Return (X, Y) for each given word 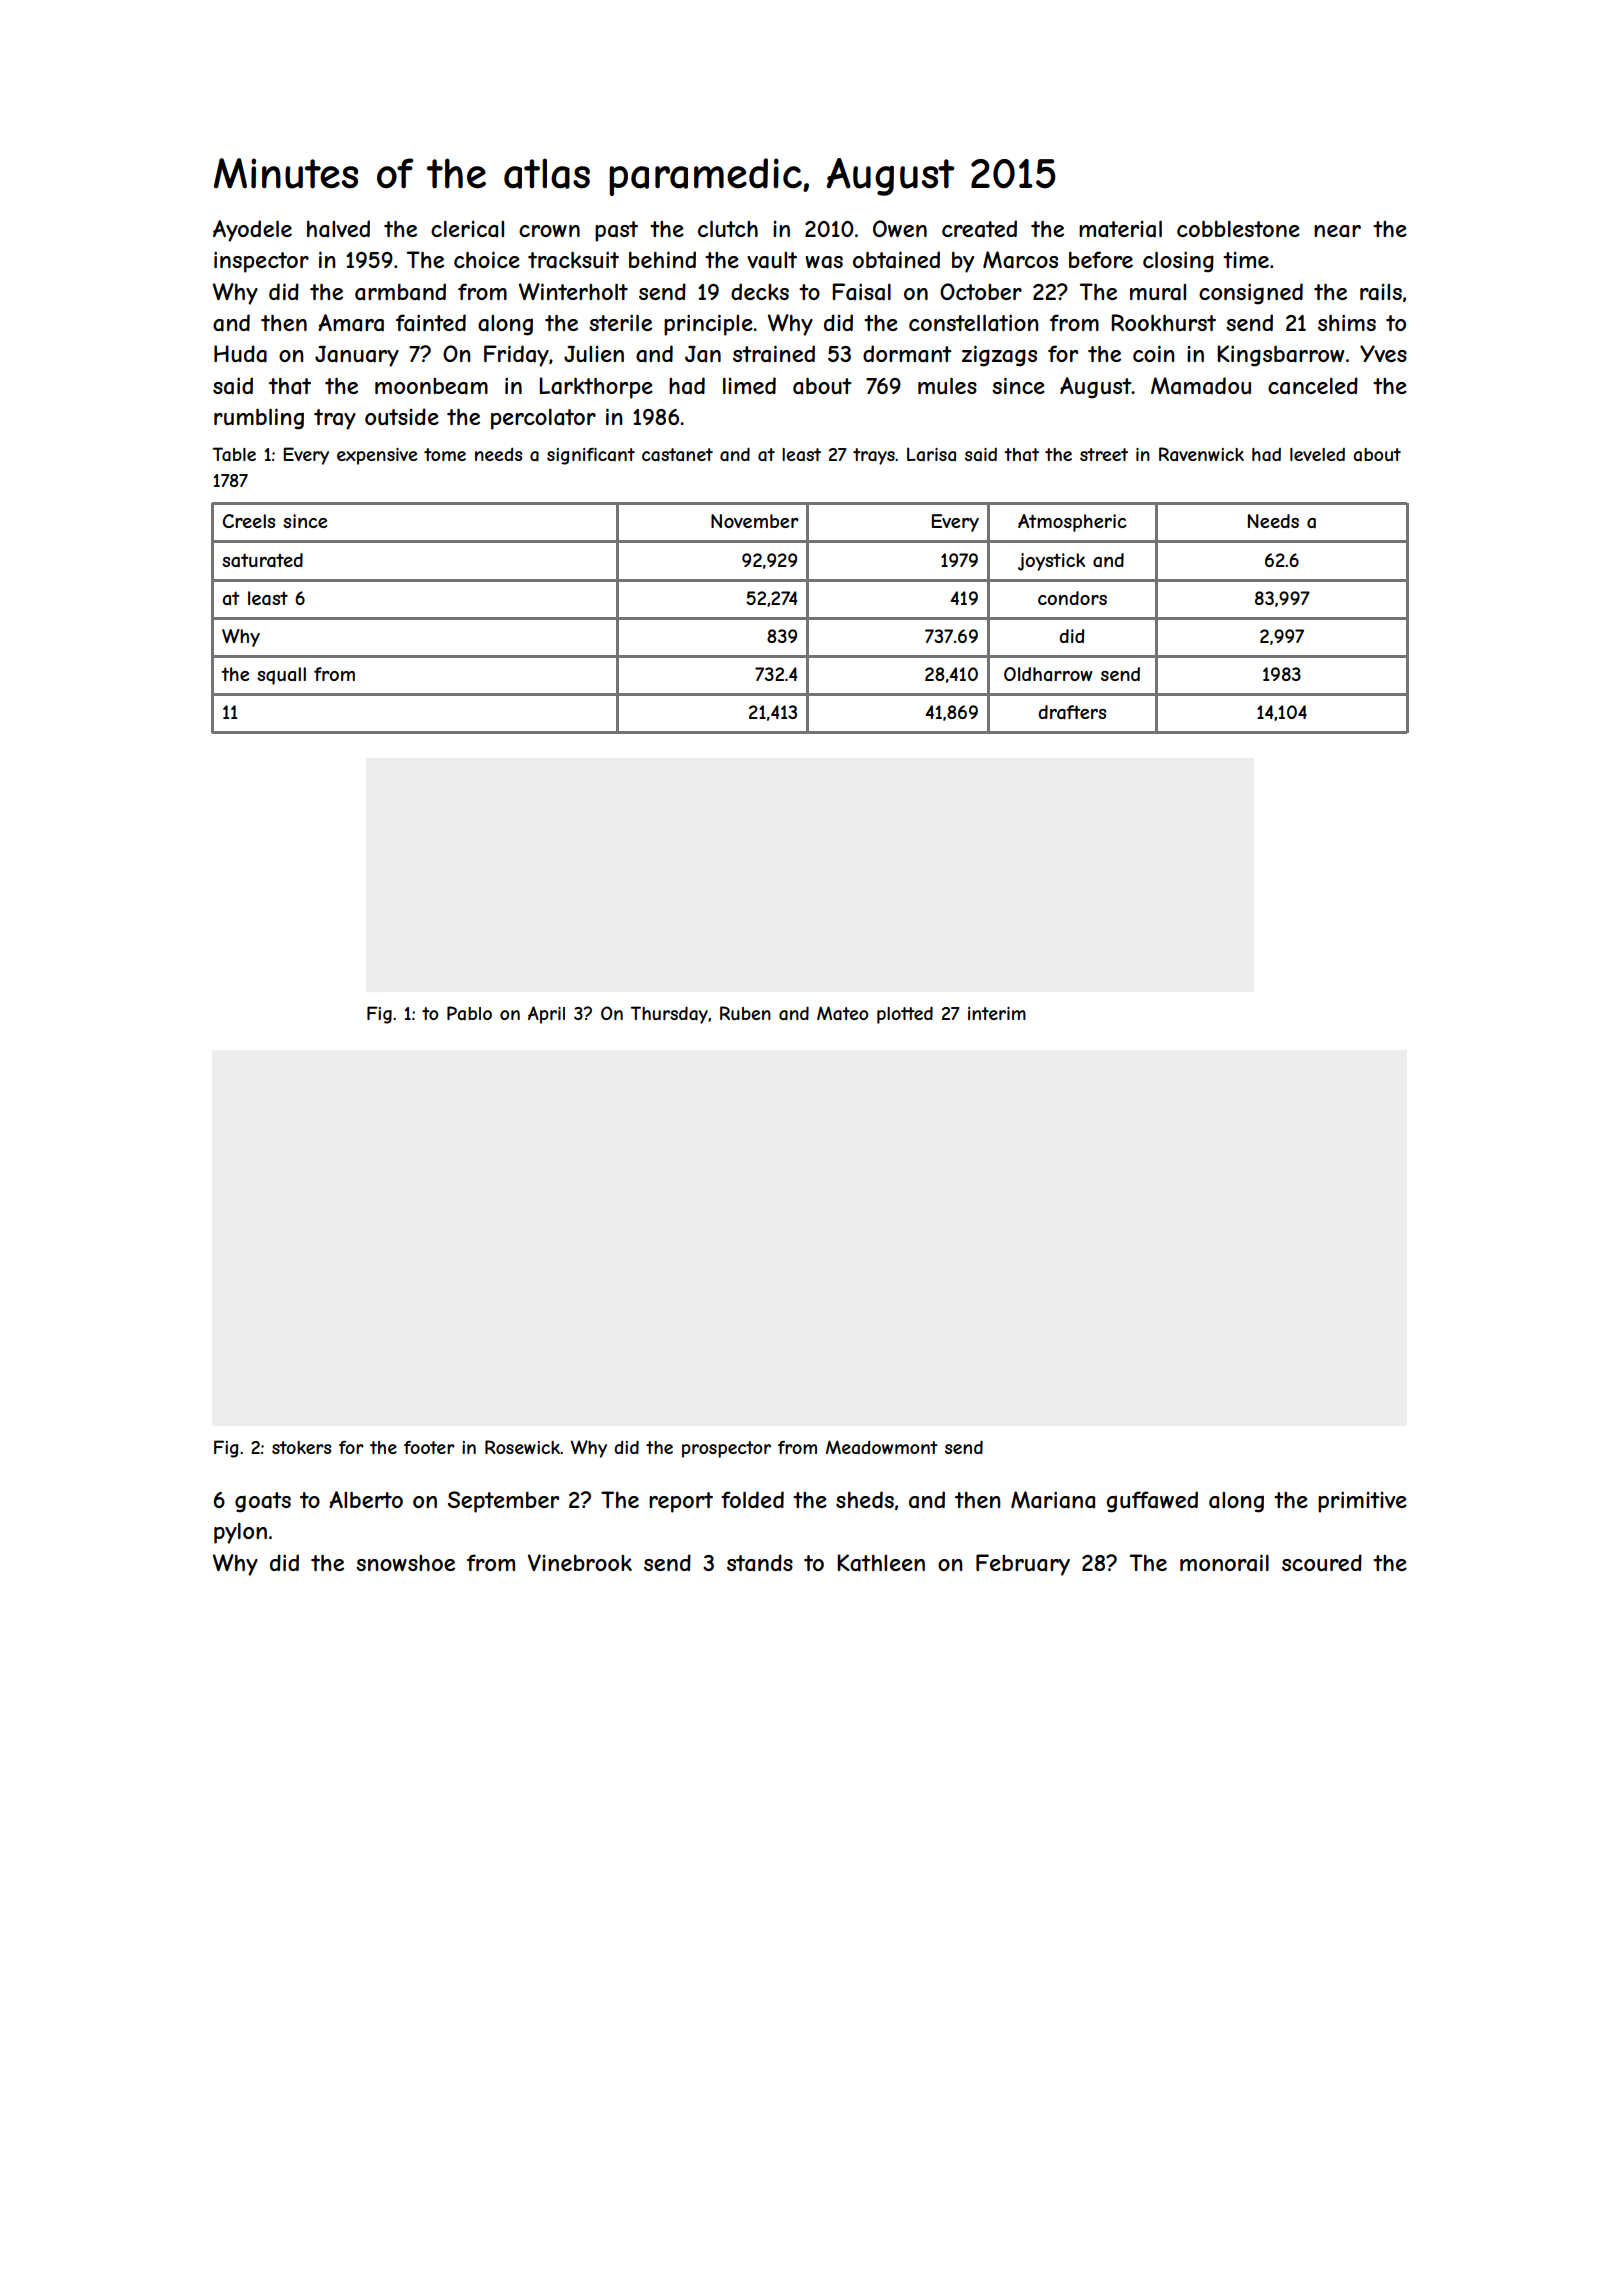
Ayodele (252, 231)
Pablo (469, 1013)
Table (234, 454)
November (754, 521)
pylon (240, 1533)
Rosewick (522, 1447)
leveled (1317, 454)
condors (1072, 598)
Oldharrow (1048, 674)
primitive (1362, 1502)
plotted (905, 1015)
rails (1381, 292)
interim (997, 1013)
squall (281, 676)
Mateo (842, 1013)
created (979, 229)
